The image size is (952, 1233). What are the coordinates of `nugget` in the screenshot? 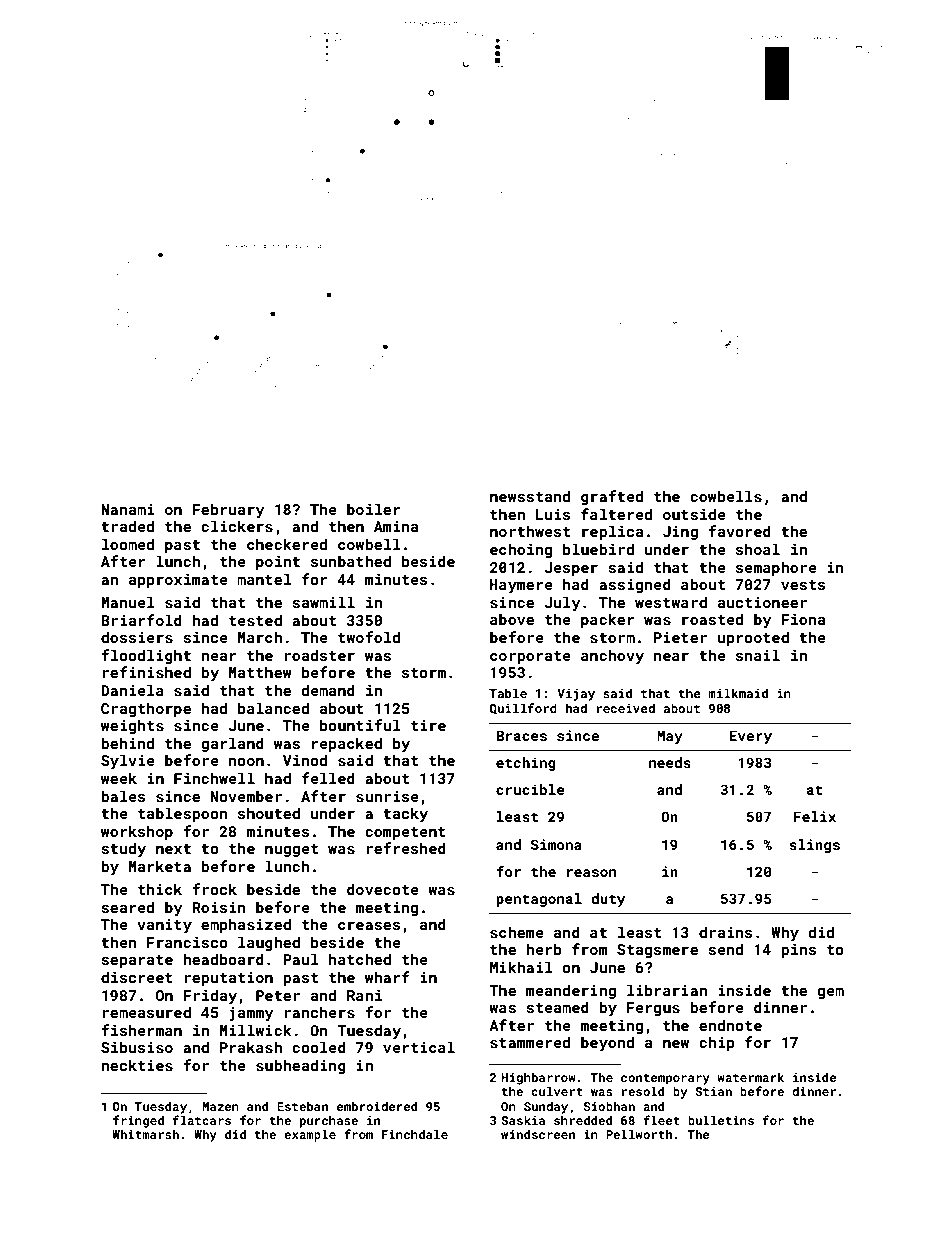 It's located at (291, 850).
